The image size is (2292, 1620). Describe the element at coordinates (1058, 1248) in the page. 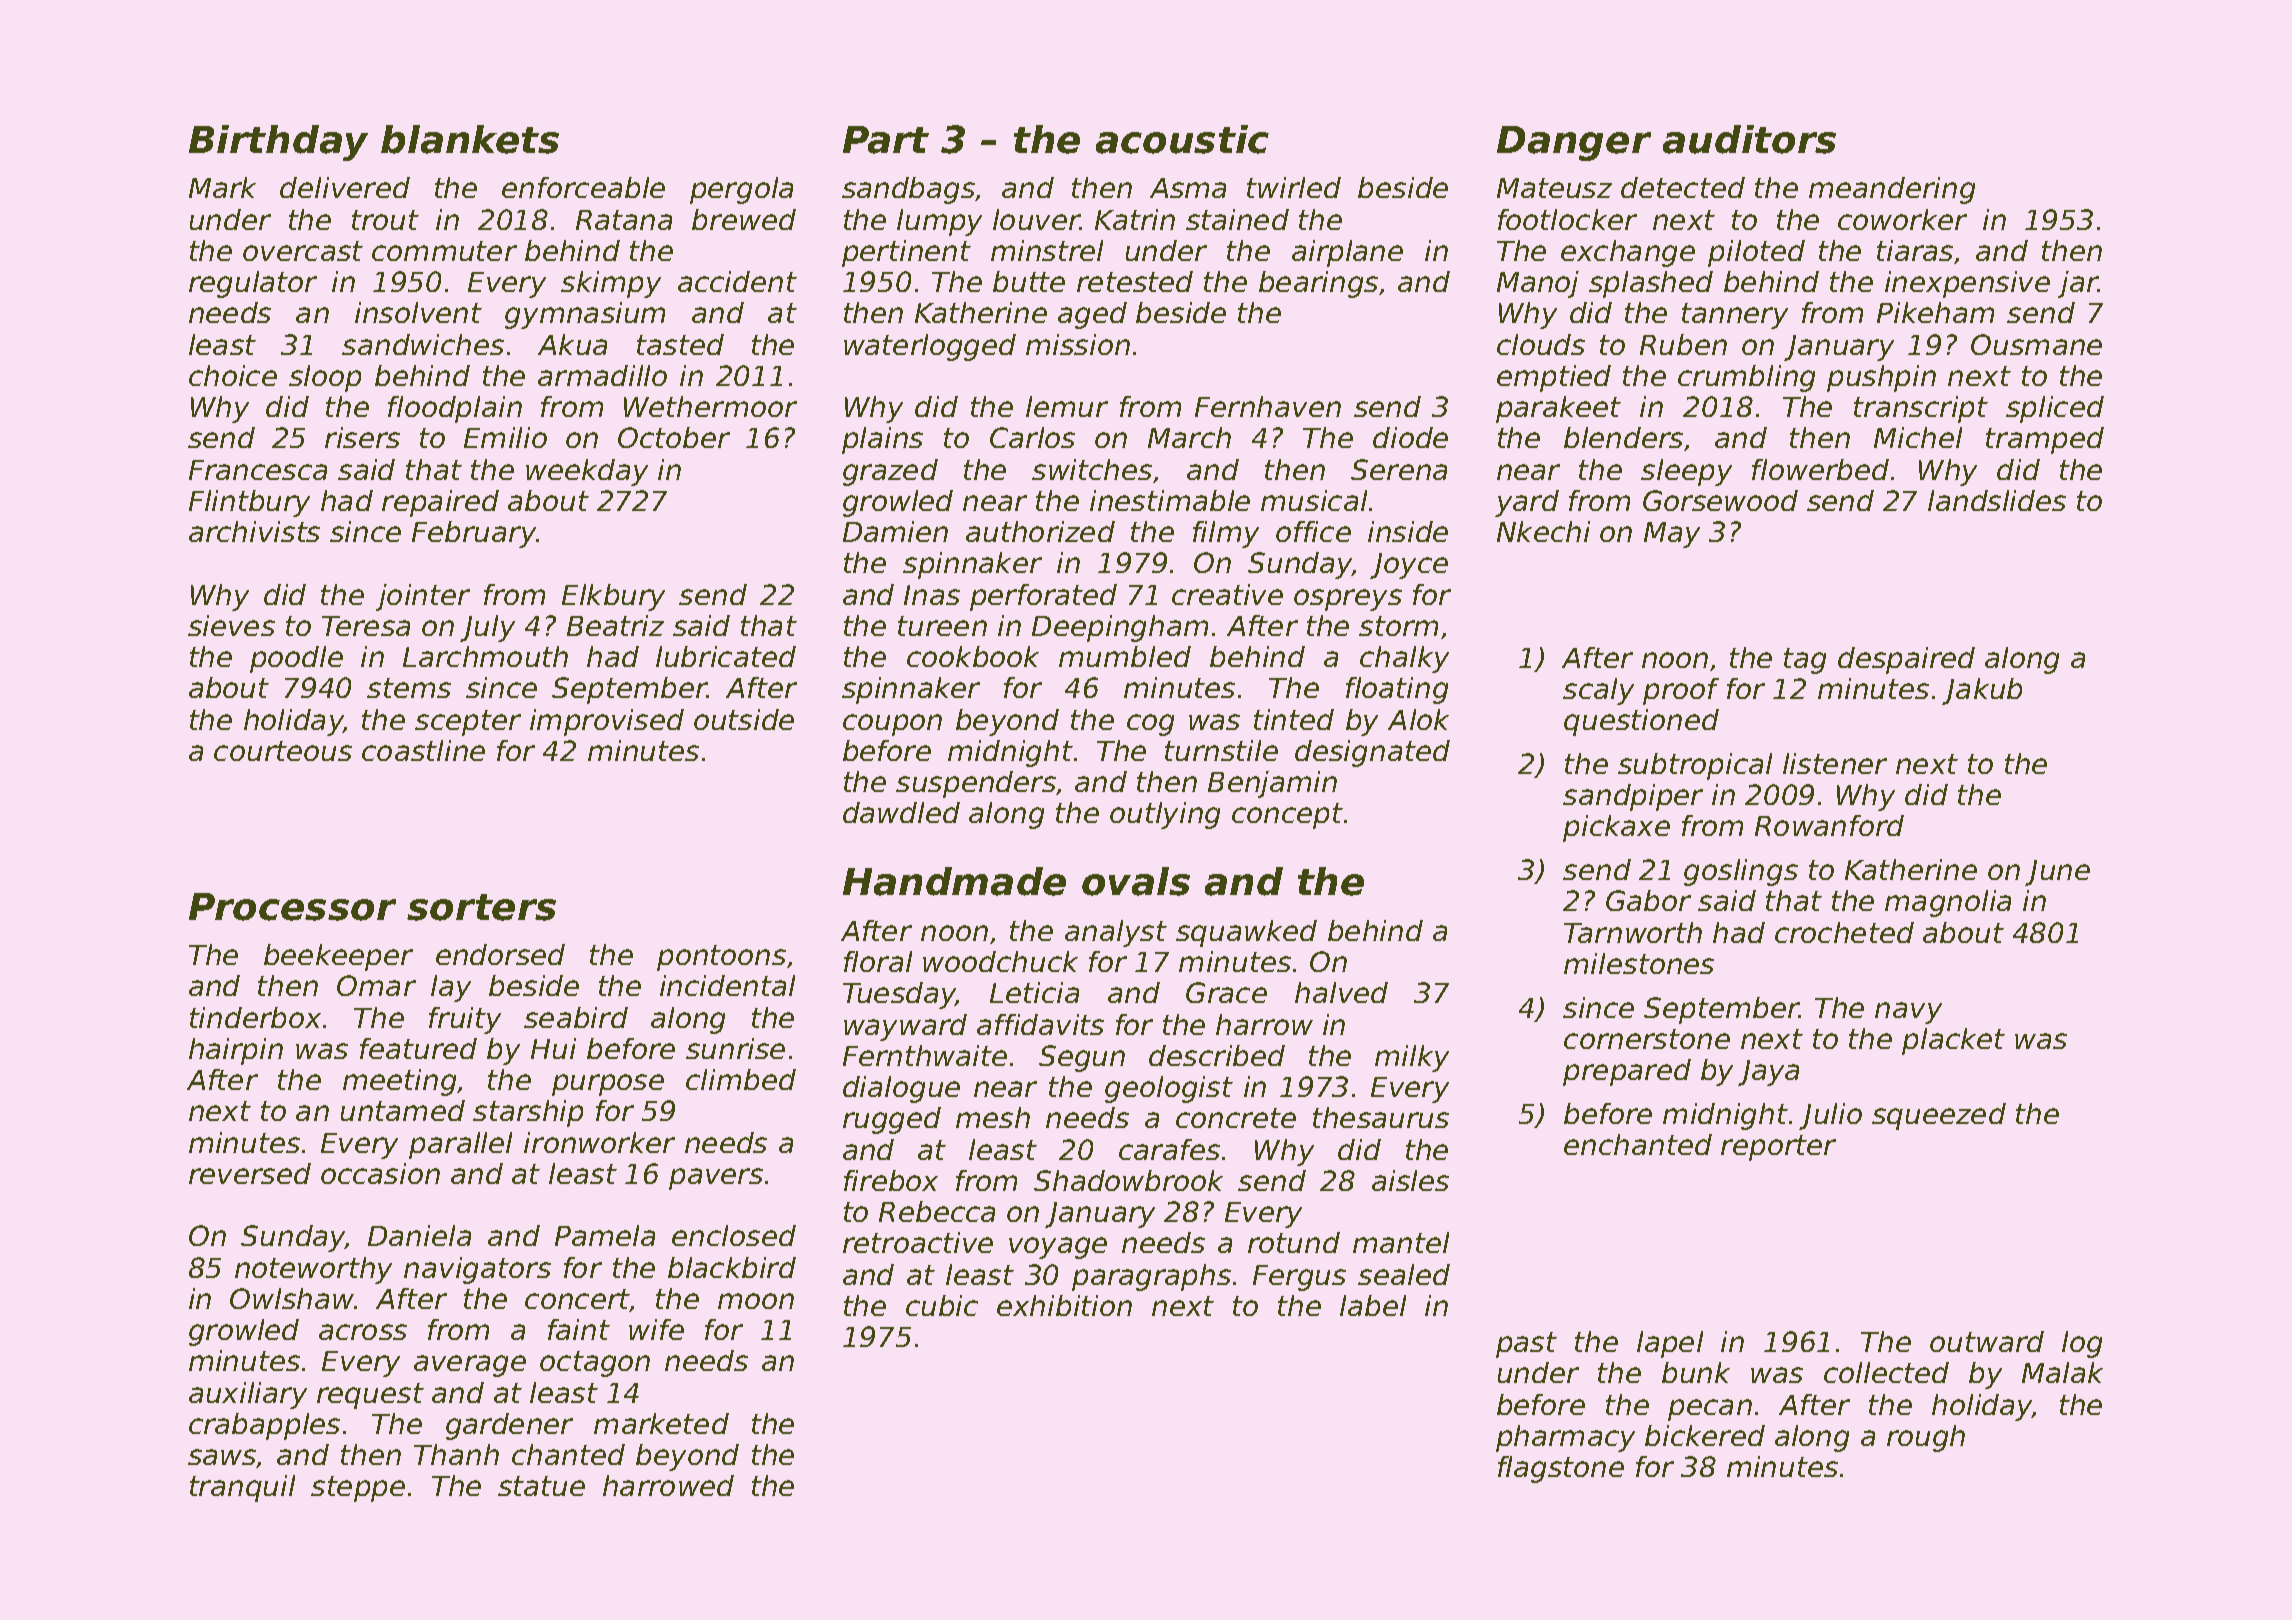

I see `voyage` at that location.
